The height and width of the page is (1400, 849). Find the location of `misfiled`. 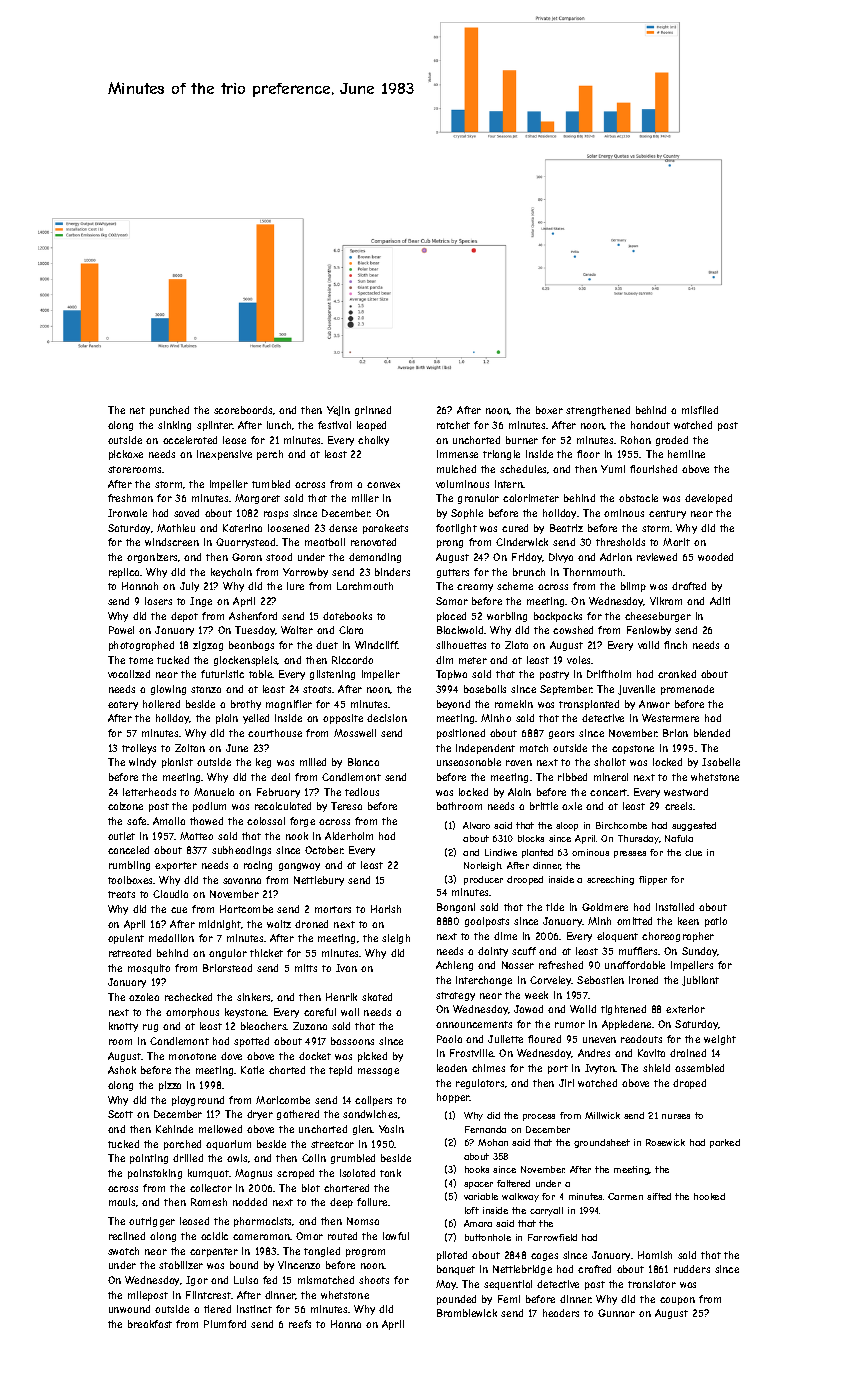

misfiled is located at coordinates (700, 410).
